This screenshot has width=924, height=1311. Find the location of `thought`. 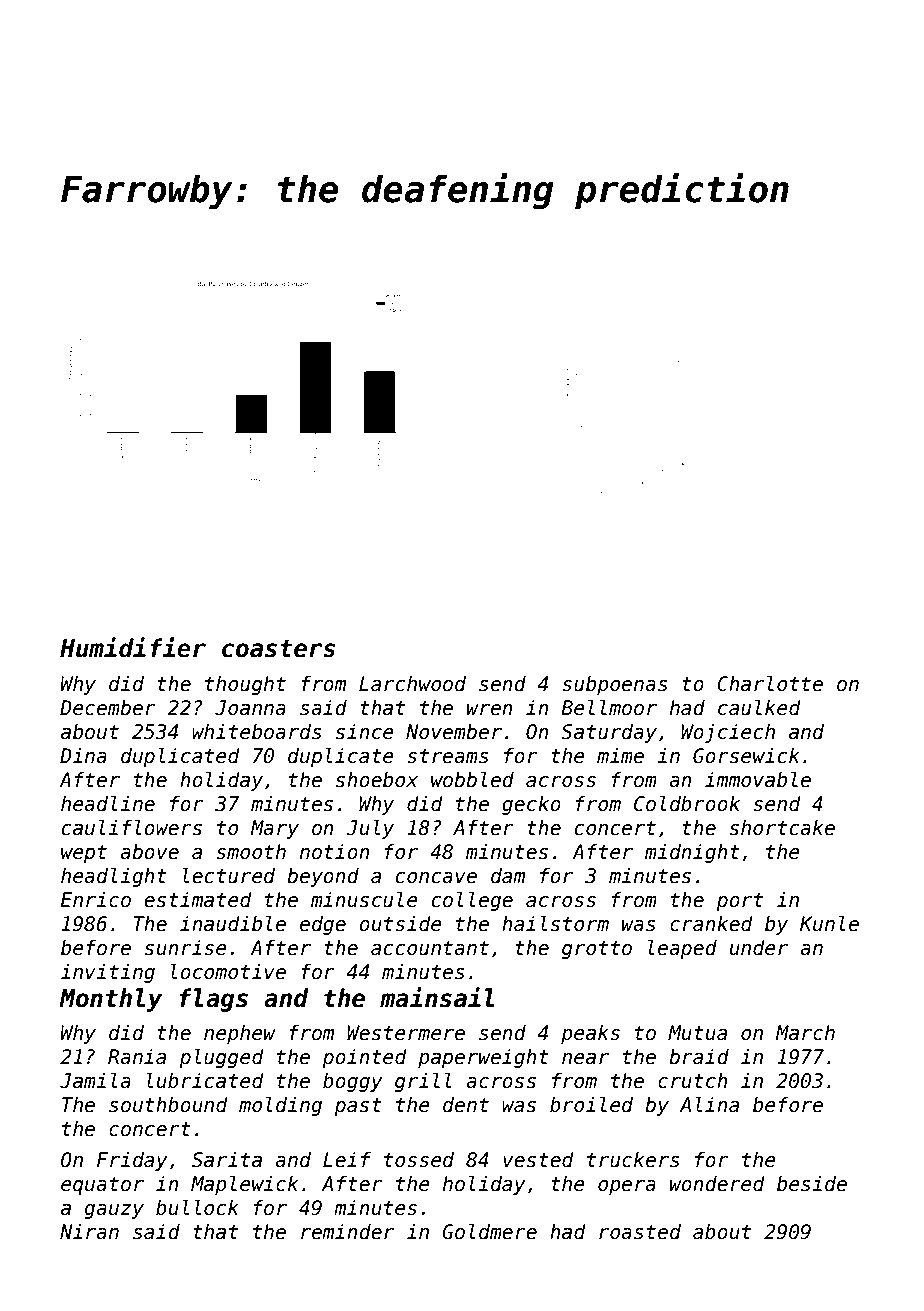

thought is located at coordinates (245, 685).
